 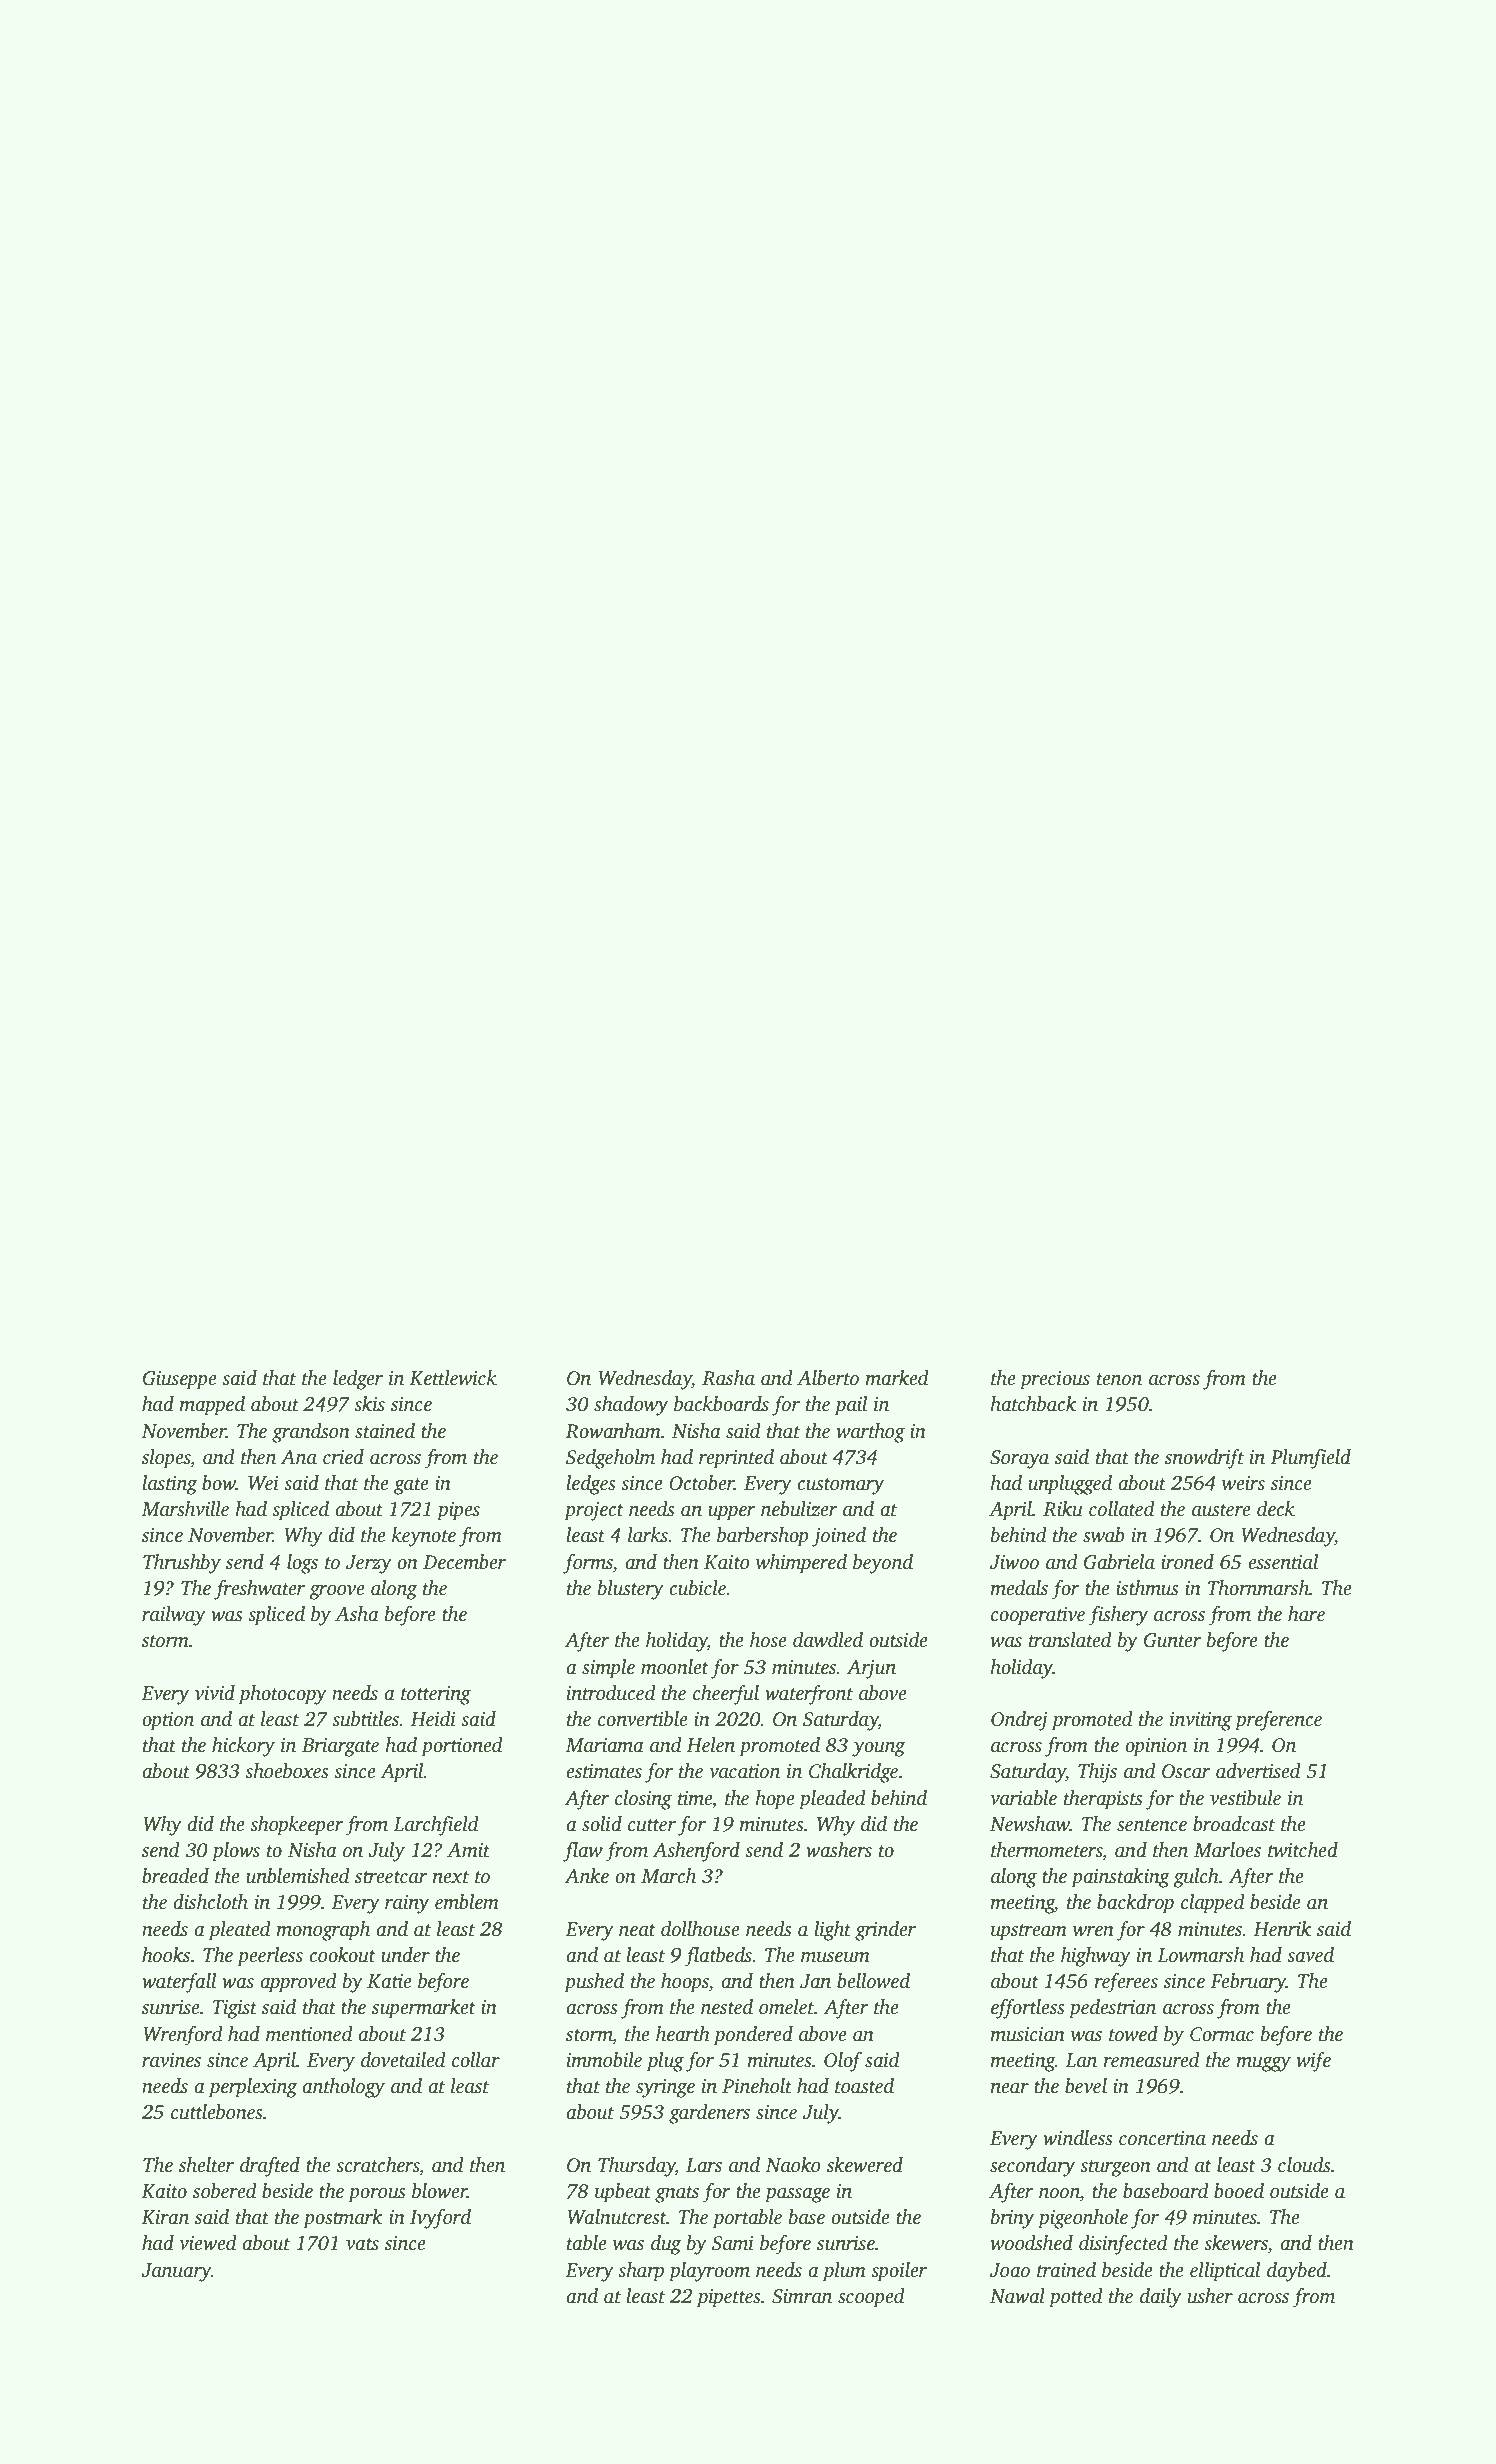 What do you see at coordinates (1133, 2034) in the screenshot?
I see `towed` at bounding box center [1133, 2034].
